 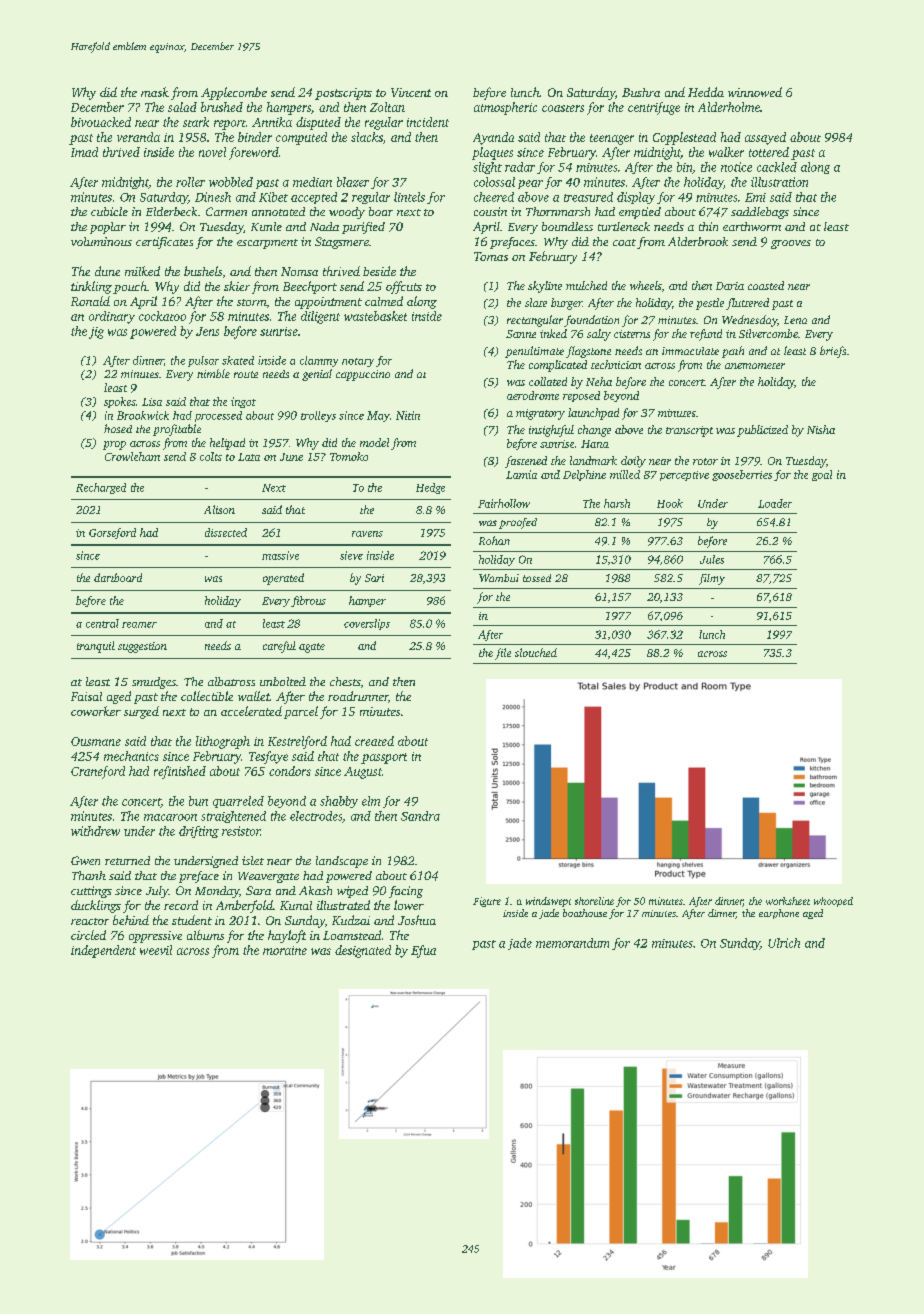 I want to click on Vincent, so click(x=411, y=92).
